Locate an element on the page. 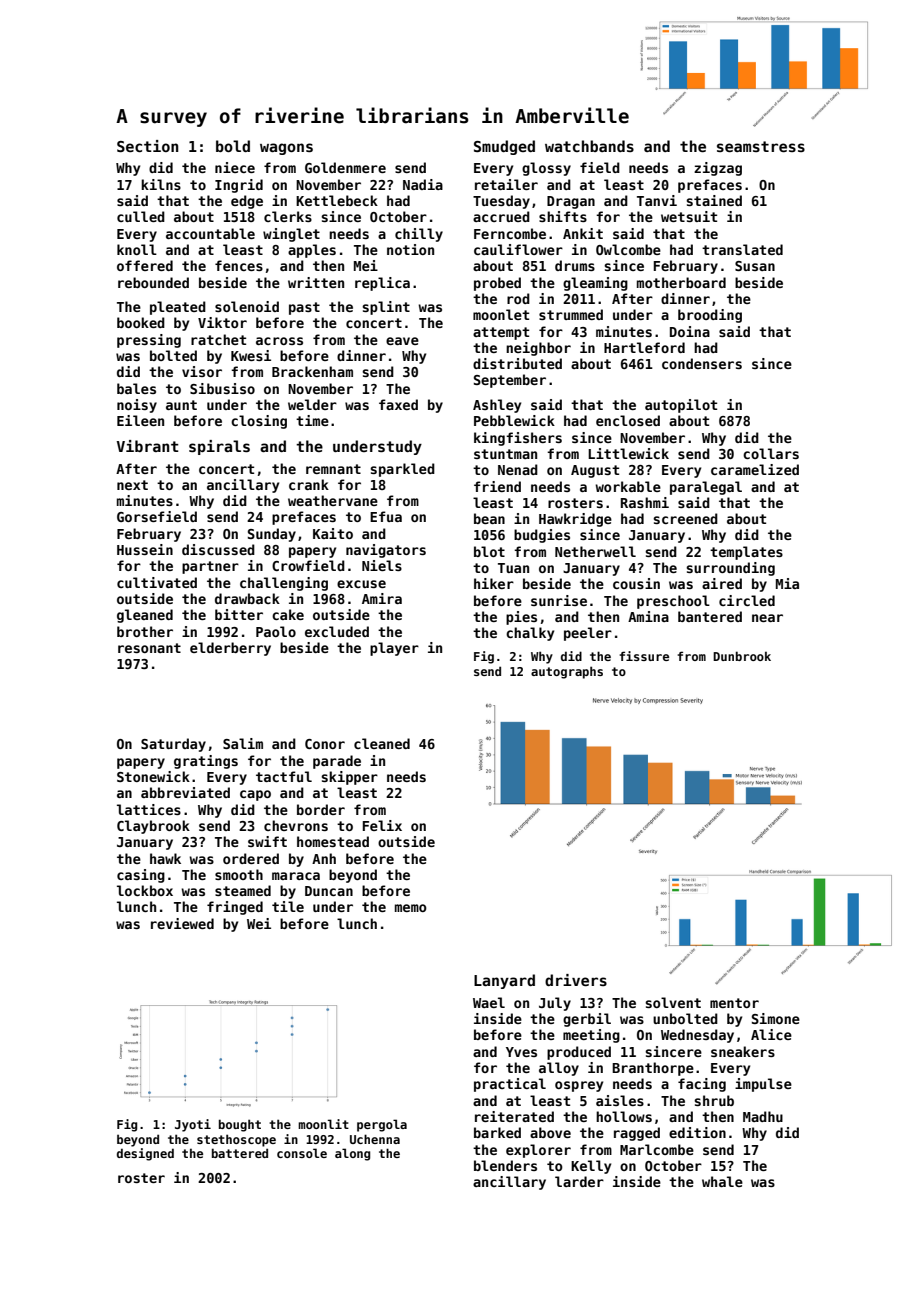 The width and height of the image is (924, 1308). rebounded is located at coordinates (153, 282).
